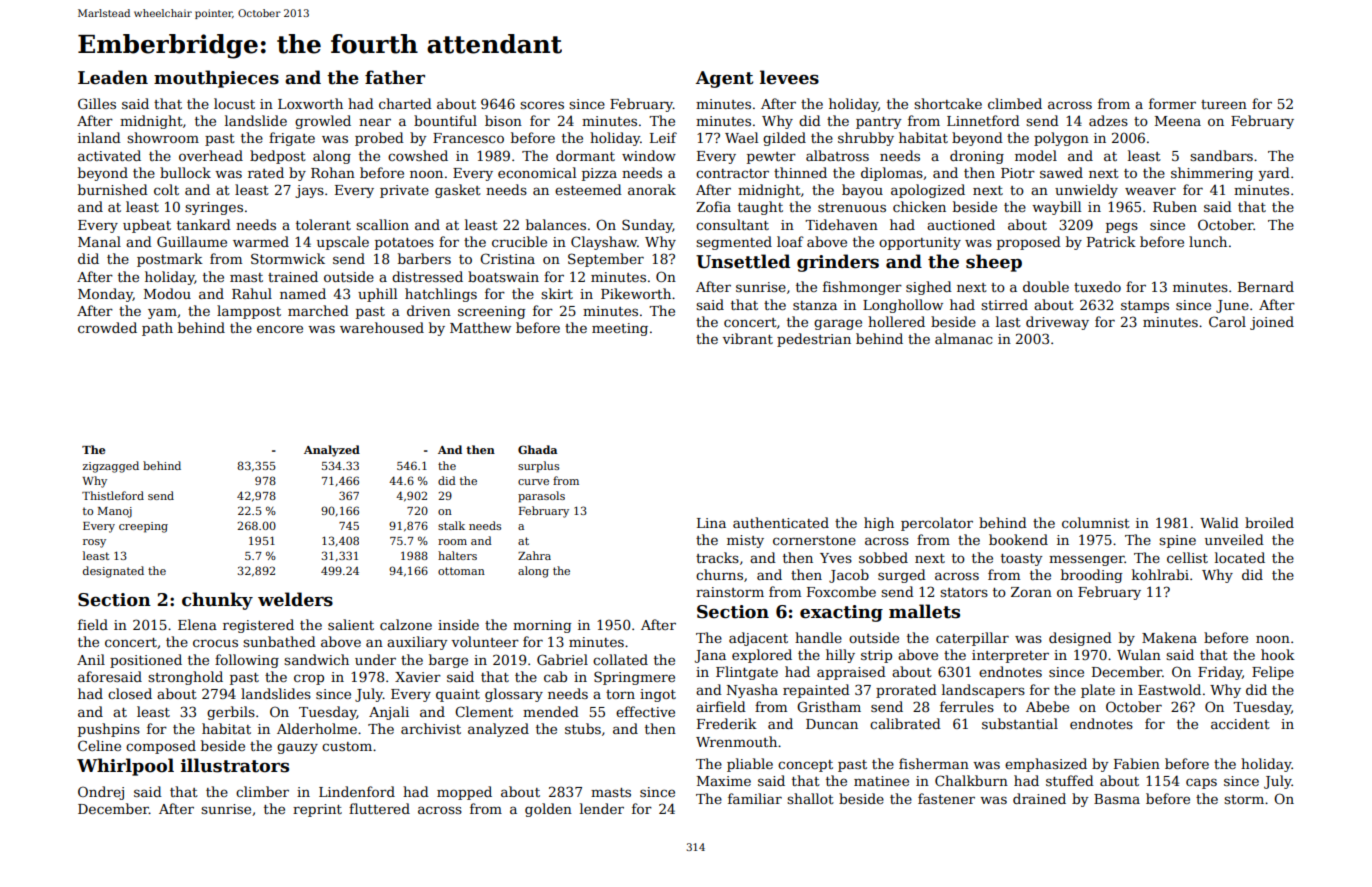  I want to click on Monday, so click(105, 295).
